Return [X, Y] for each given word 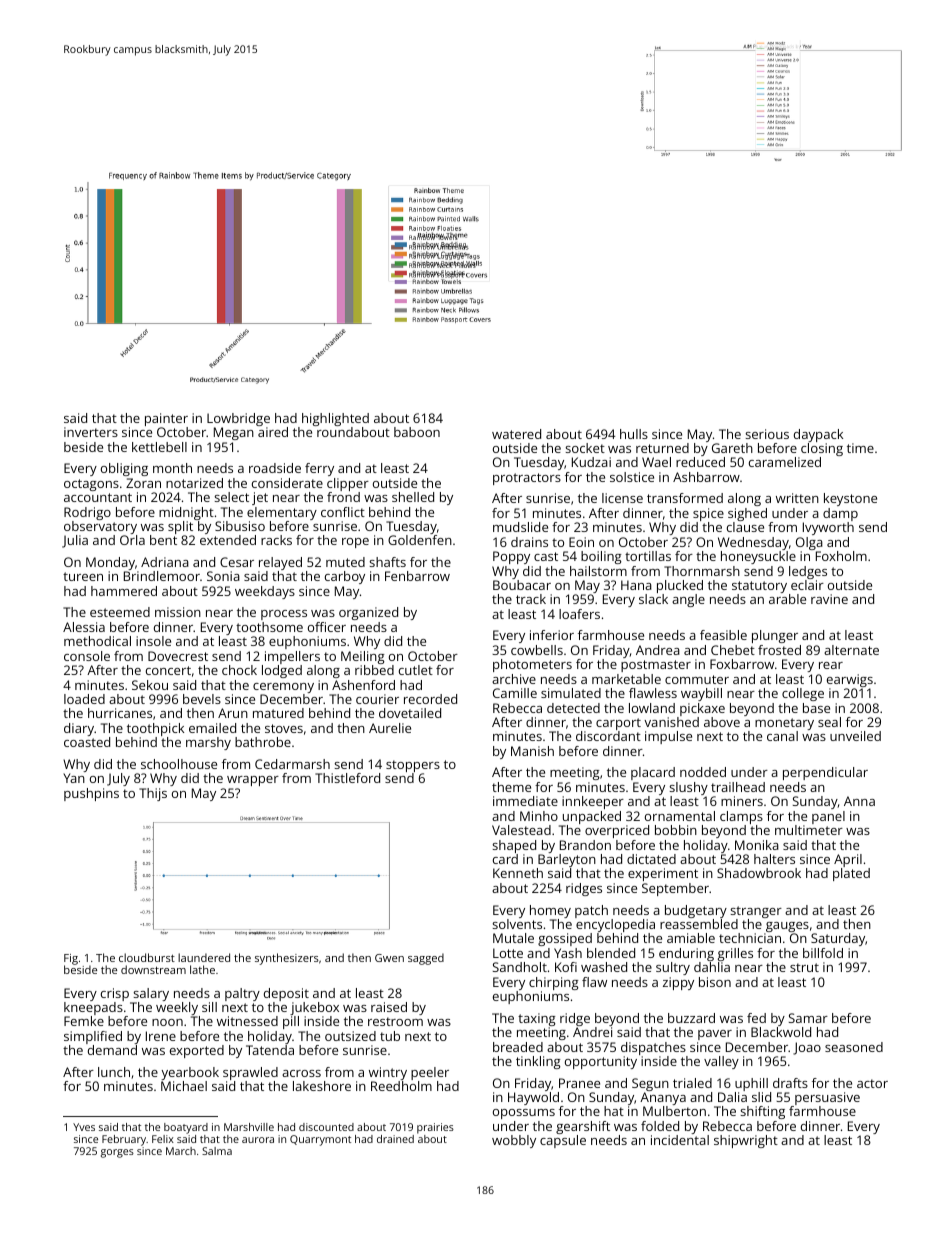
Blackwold [781, 1032]
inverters [91, 432]
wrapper [253, 781]
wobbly [514, 1141]
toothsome [269, 627]
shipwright [746, 1141]
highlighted [335, 419]
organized [368, 613]
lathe [202, 969]
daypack [818, 435]
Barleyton [567, 860]
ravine [829, 599]
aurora [258, 1140]
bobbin [676, 830]
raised [389, 1007]
